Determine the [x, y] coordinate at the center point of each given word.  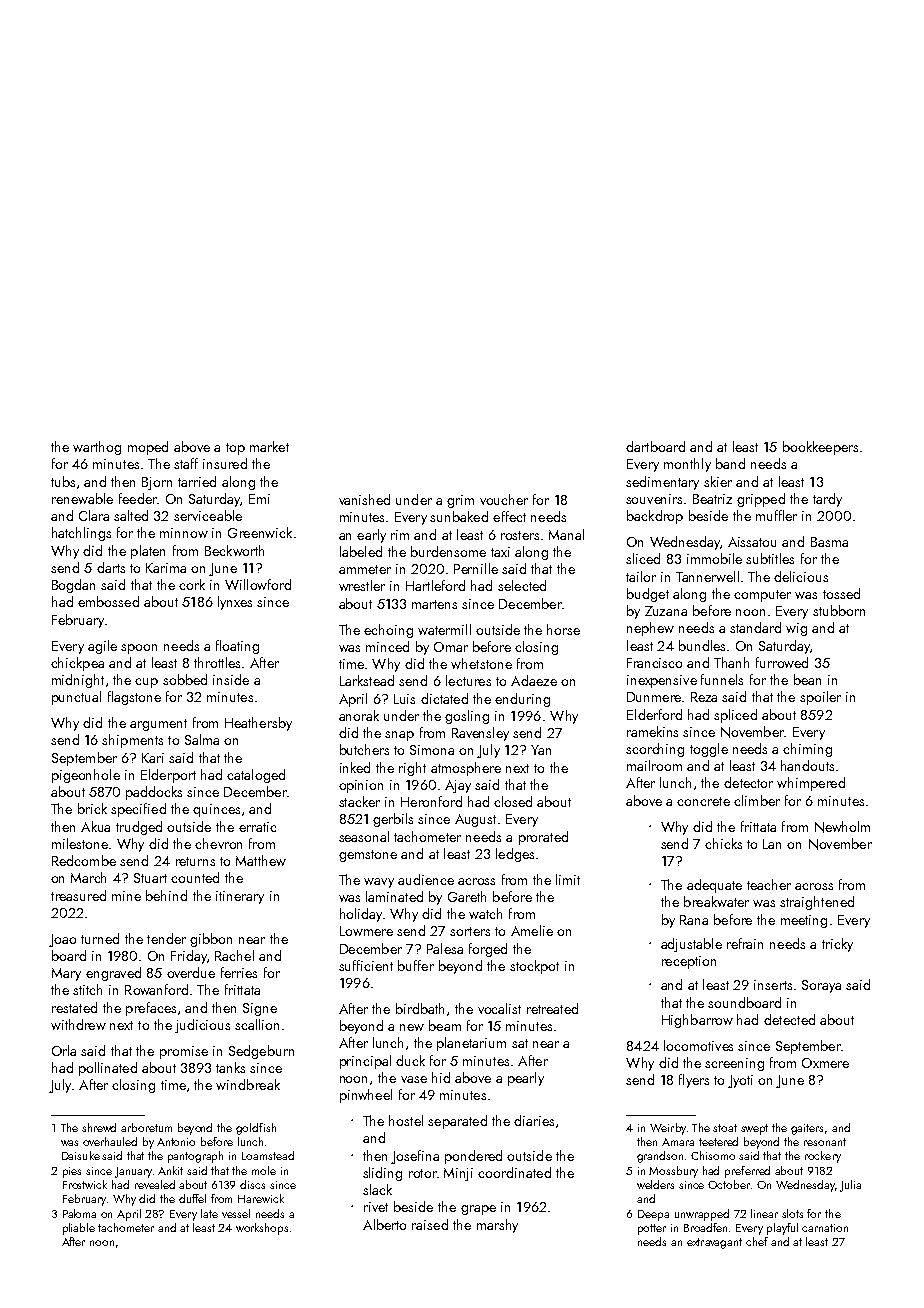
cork [192, 584]
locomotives [698, 1045]
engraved [113, 974]
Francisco [654, 663]
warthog [97, 448]
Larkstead [367, 680]
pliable [79, 1229]
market [269, 446]
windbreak [248, 1084]
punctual [76, 698]
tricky [837, 945]
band [730, 463]
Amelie [532, 930]
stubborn [839, 610]
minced [387, 646]
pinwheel [366, 1096]
